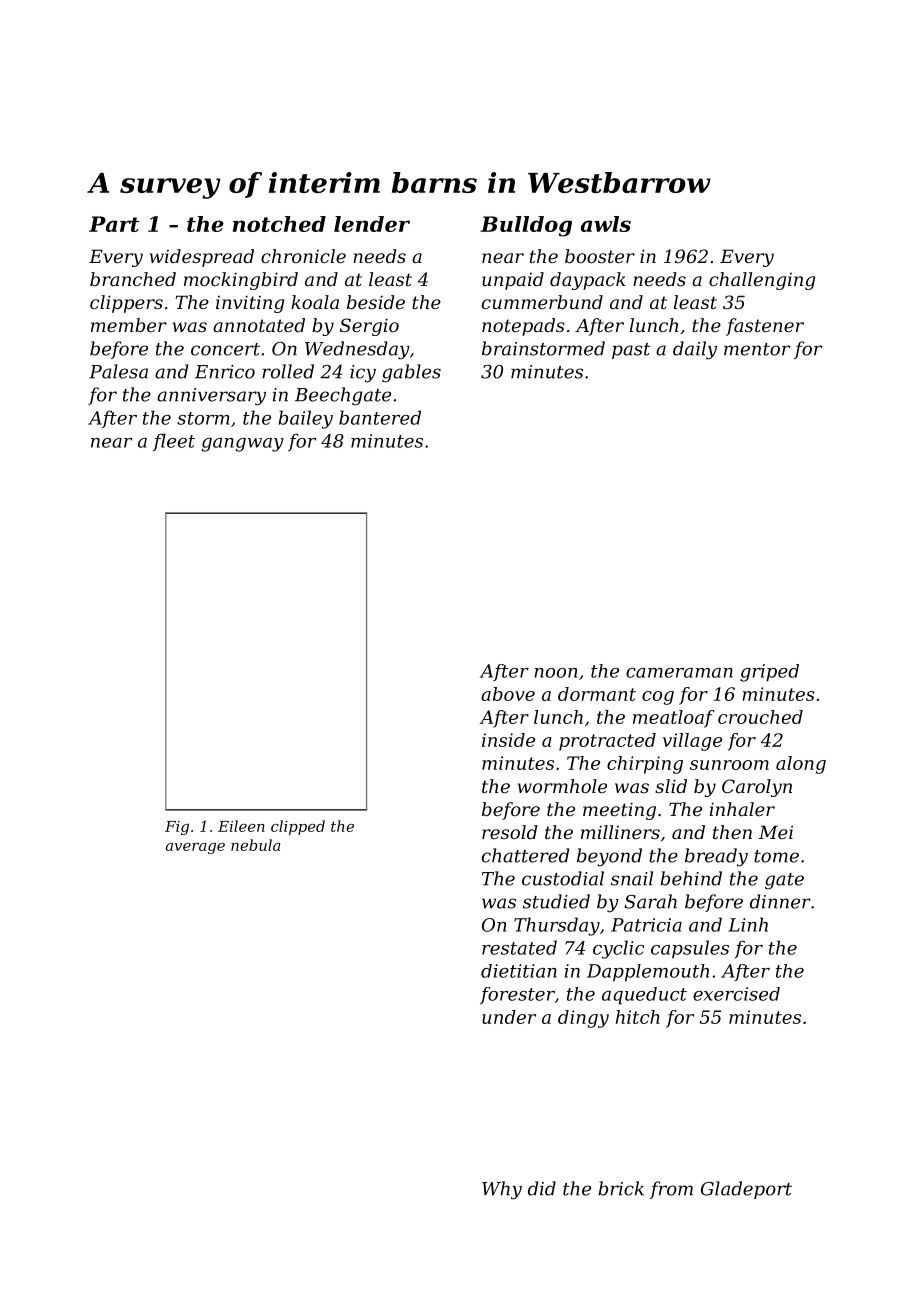  What do you see at coordinates (736, 994) in the image?
I see `exercised` at bounding box center [736, 994].
